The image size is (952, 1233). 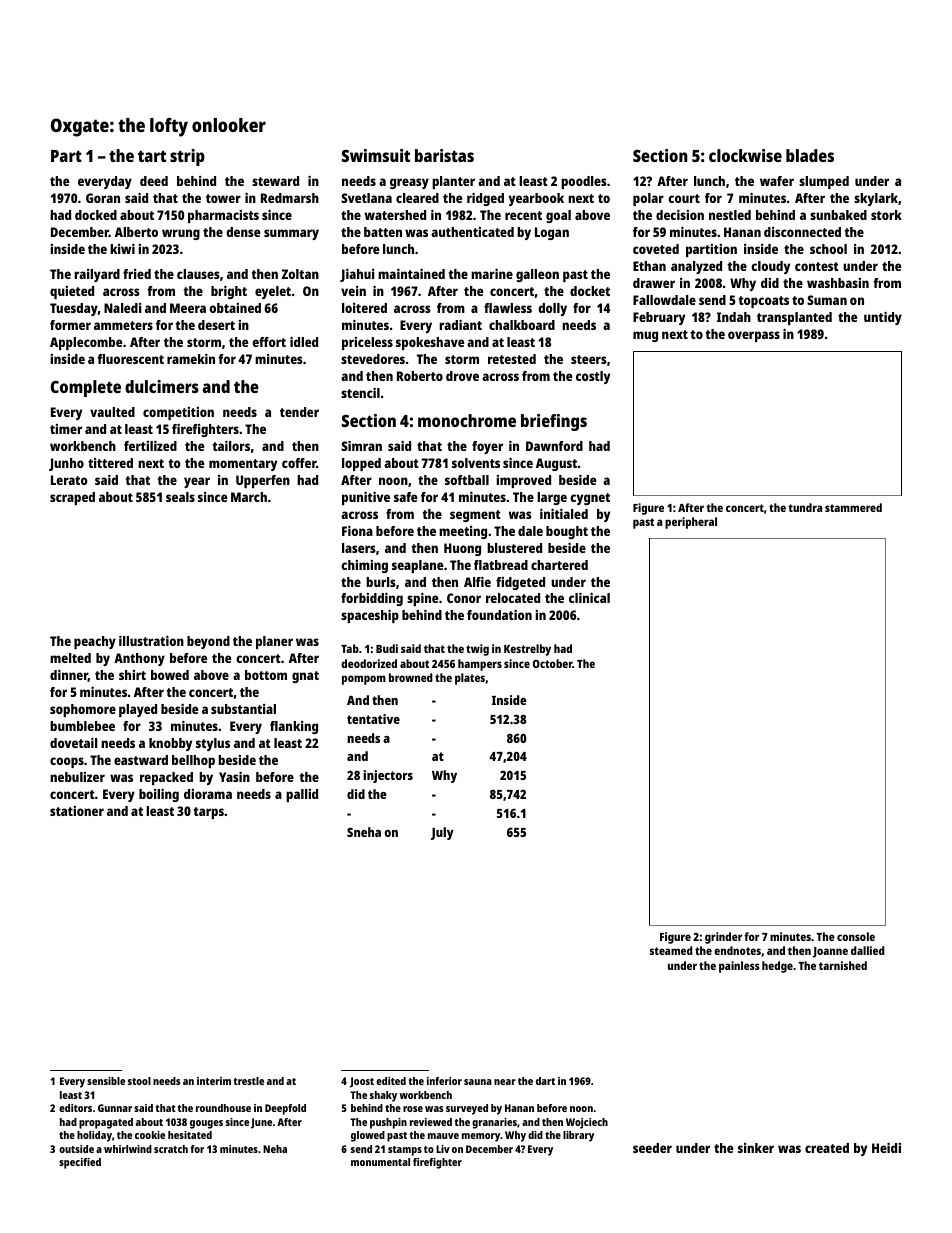 I want to click on bowed, so click(x=170, y=675).
